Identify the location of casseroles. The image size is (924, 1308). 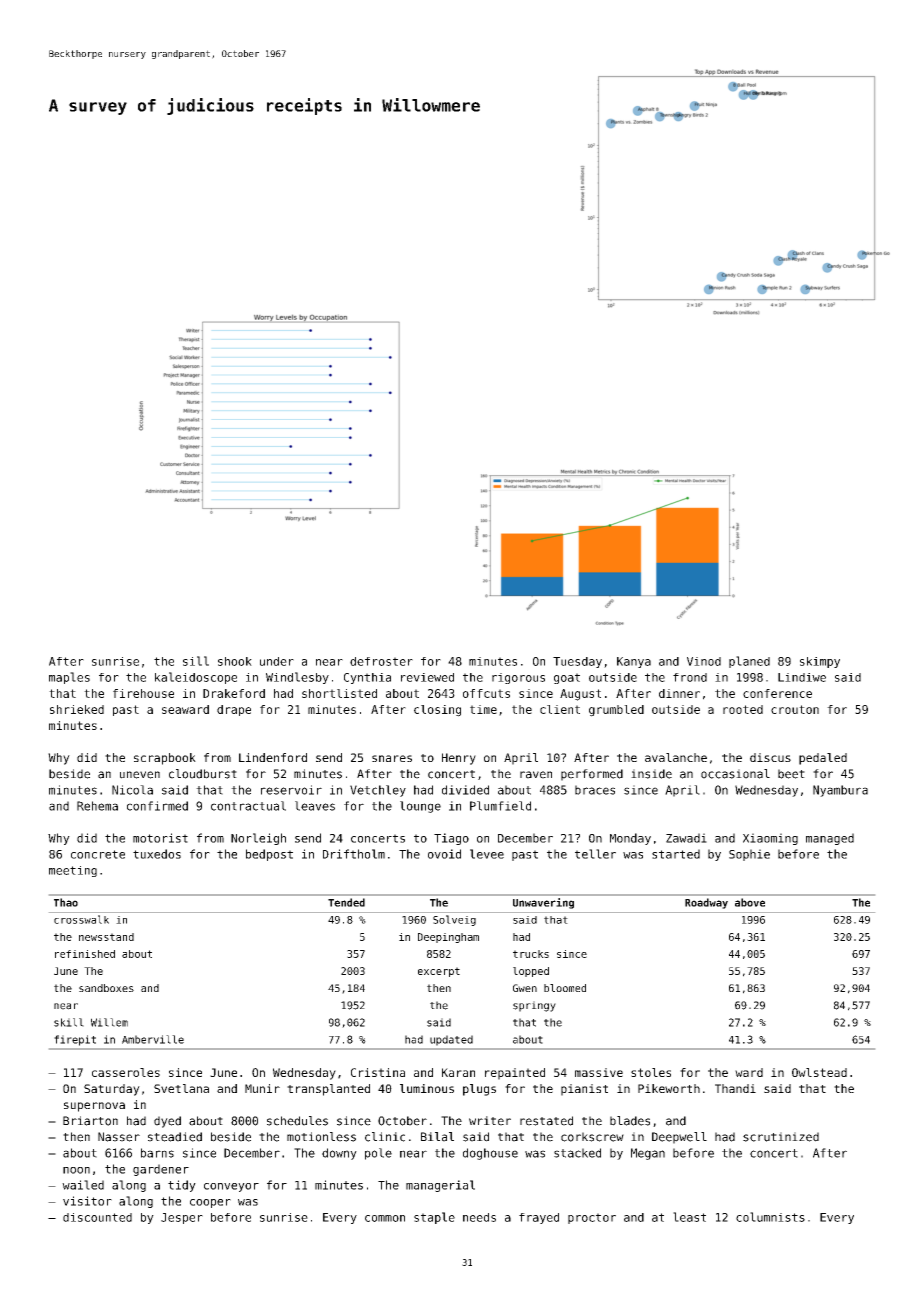
(126, 1072).
